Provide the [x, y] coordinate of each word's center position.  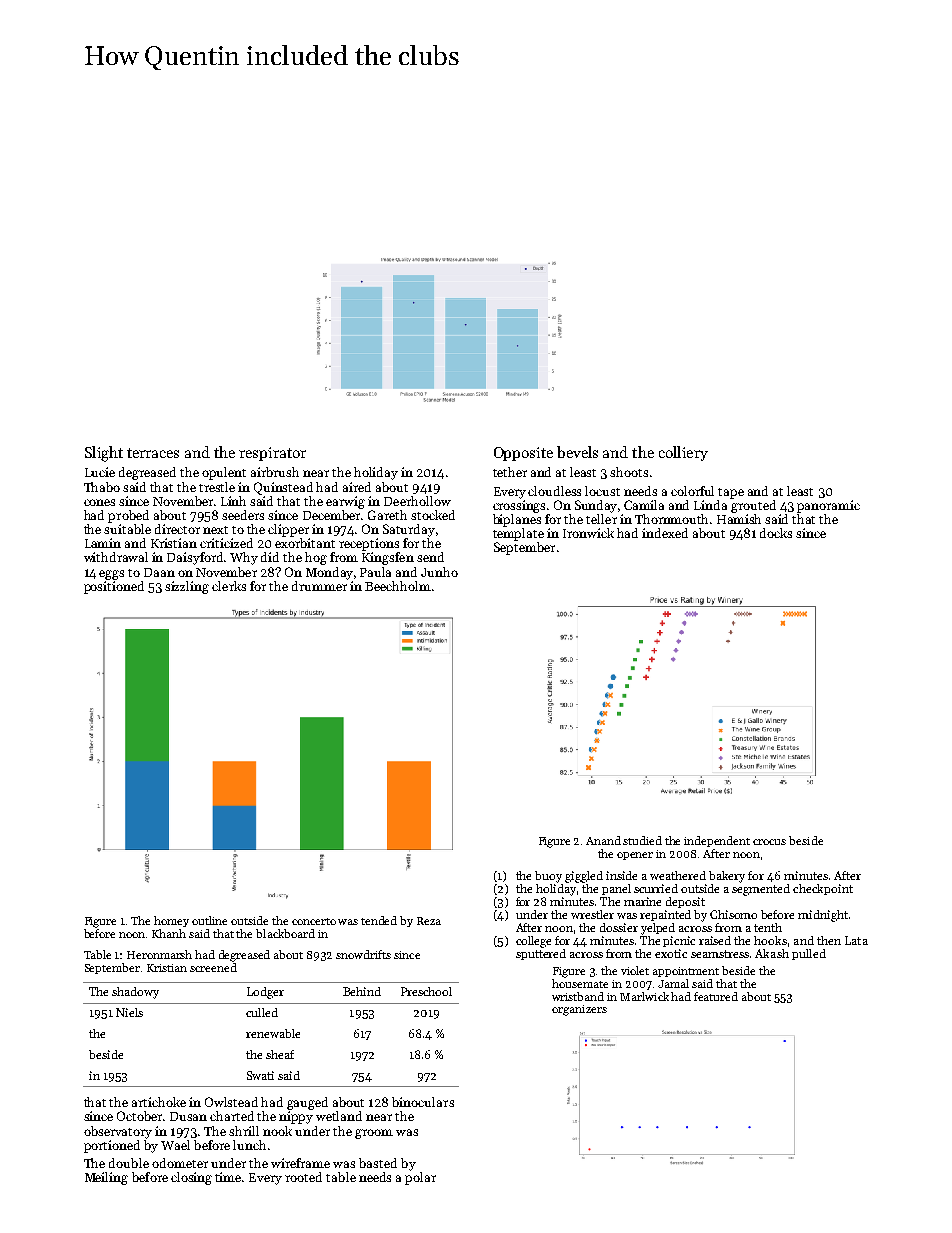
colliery [683, 453]
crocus [769, 842]
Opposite [523, 454]
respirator [272, 454]
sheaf [280, 1054]
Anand [603, 840]
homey [171, 921]
